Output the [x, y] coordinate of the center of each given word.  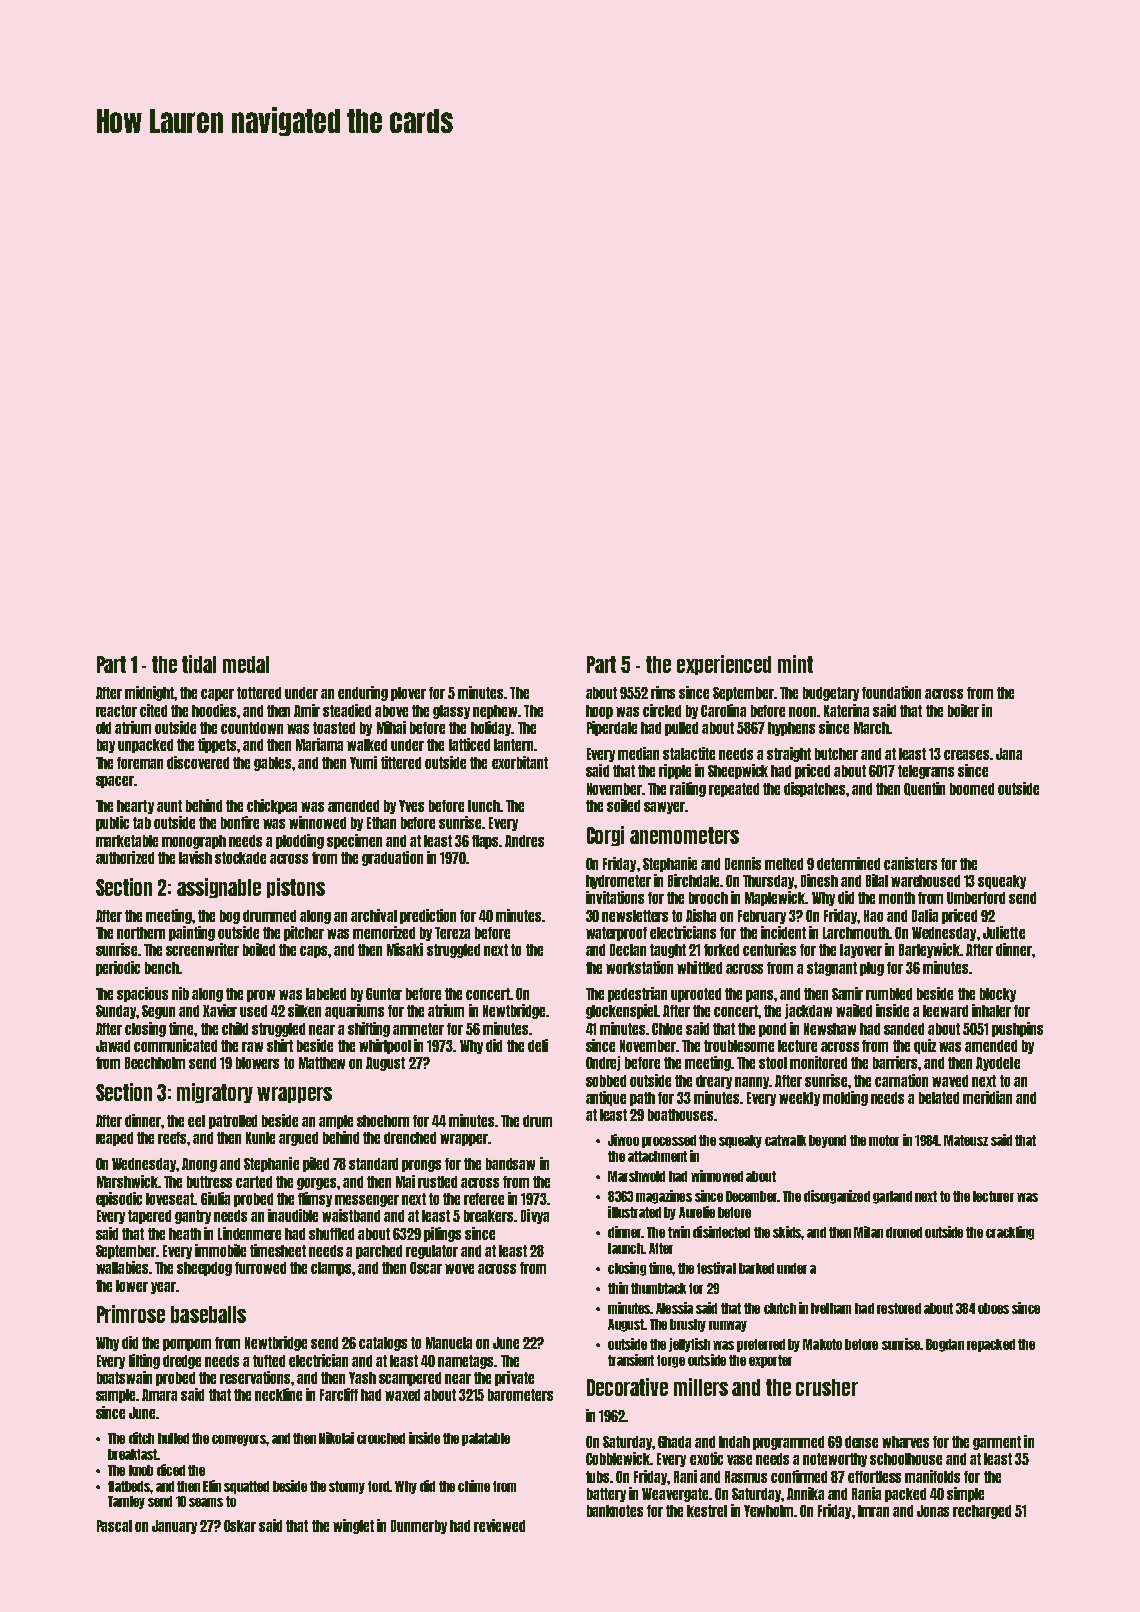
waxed [402, 1395]
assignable [219, 888]
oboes [993, 1308]
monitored [818, 1062]
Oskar [240, 1526]
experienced [724, 665]
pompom [187, 1345]
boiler [963, 710]
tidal [199, 664]
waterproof [616, 934]
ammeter [418, 1029]
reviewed [499, 1525]
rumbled [889, 994]
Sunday [116, 1012]
